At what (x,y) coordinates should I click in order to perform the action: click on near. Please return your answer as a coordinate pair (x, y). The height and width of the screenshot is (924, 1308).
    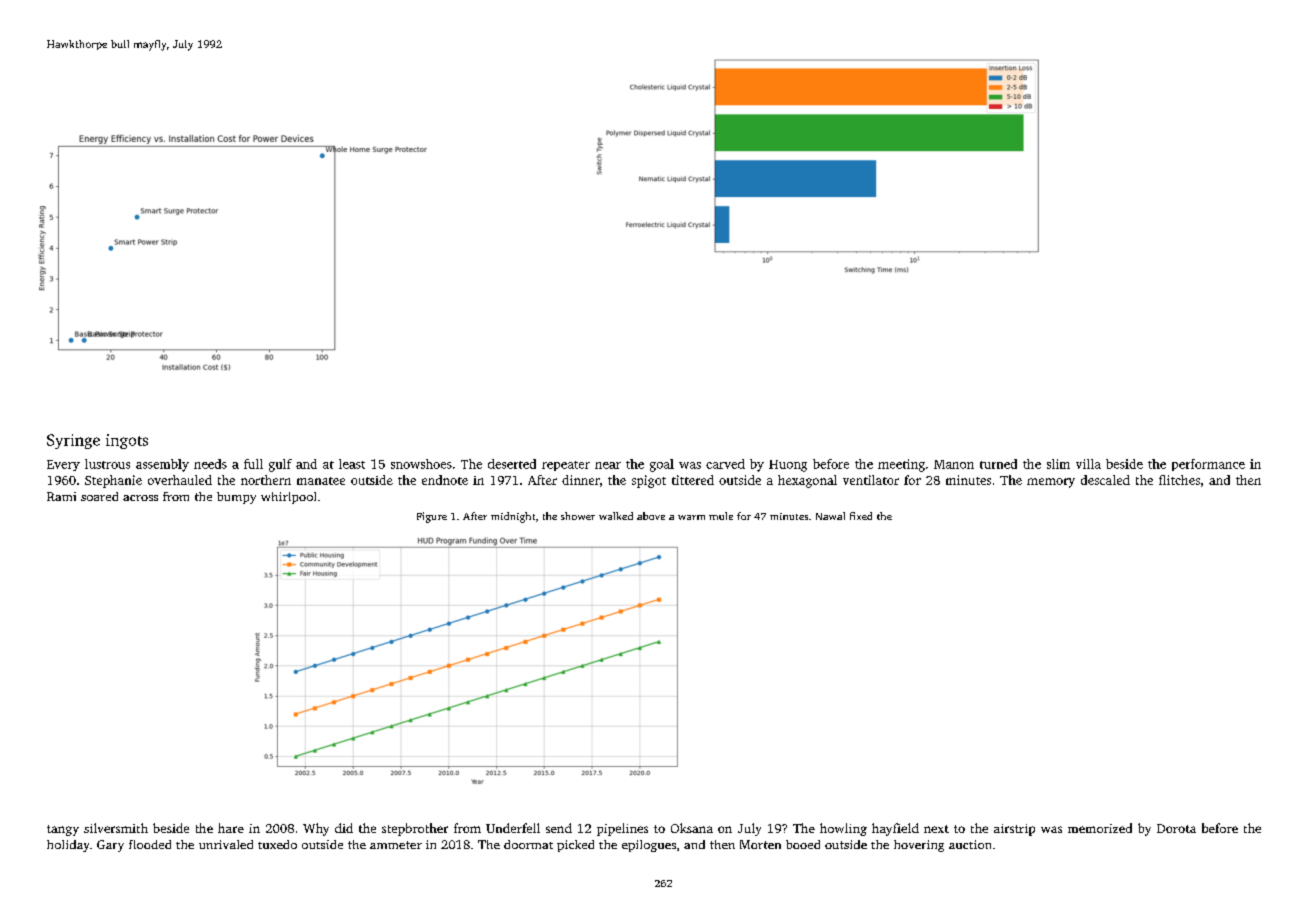
    Looking at the image, I should click on (608, 465).
